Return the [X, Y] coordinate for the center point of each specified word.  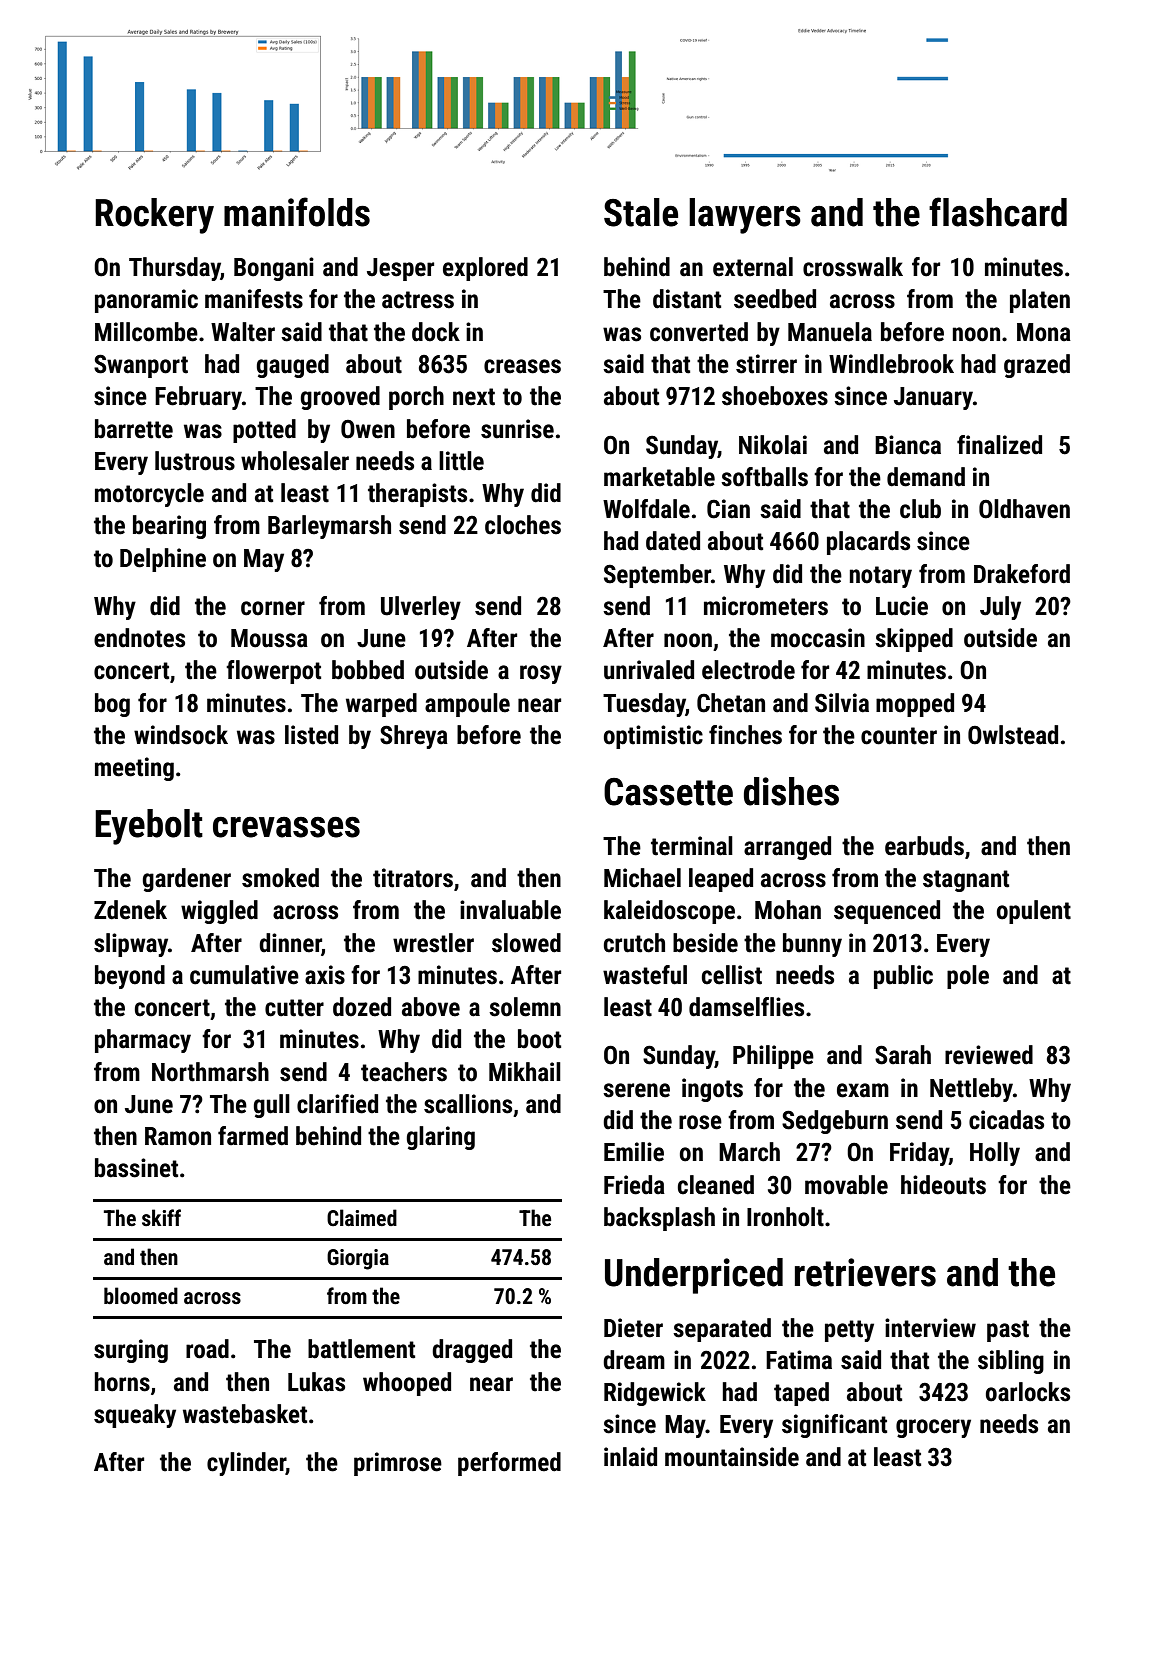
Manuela [830, 332]
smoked [280, 878]
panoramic [146, 301]
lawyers [745, 216]
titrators [413, 878]
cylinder [246, 1464]
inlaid [630, 1457]
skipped [914, 640]
